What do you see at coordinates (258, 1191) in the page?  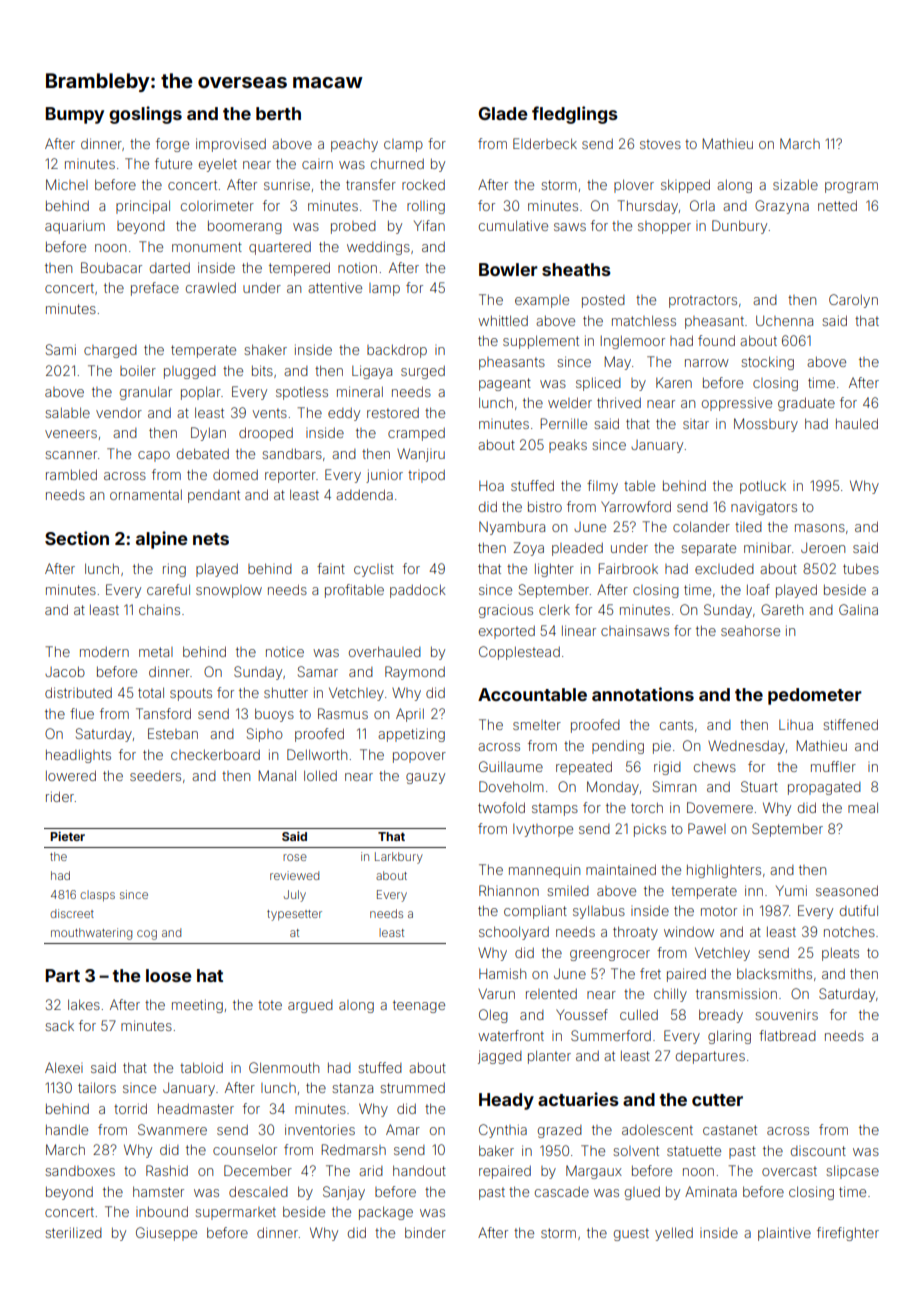 I see `descaled` at bounding box center [258, 1191].
